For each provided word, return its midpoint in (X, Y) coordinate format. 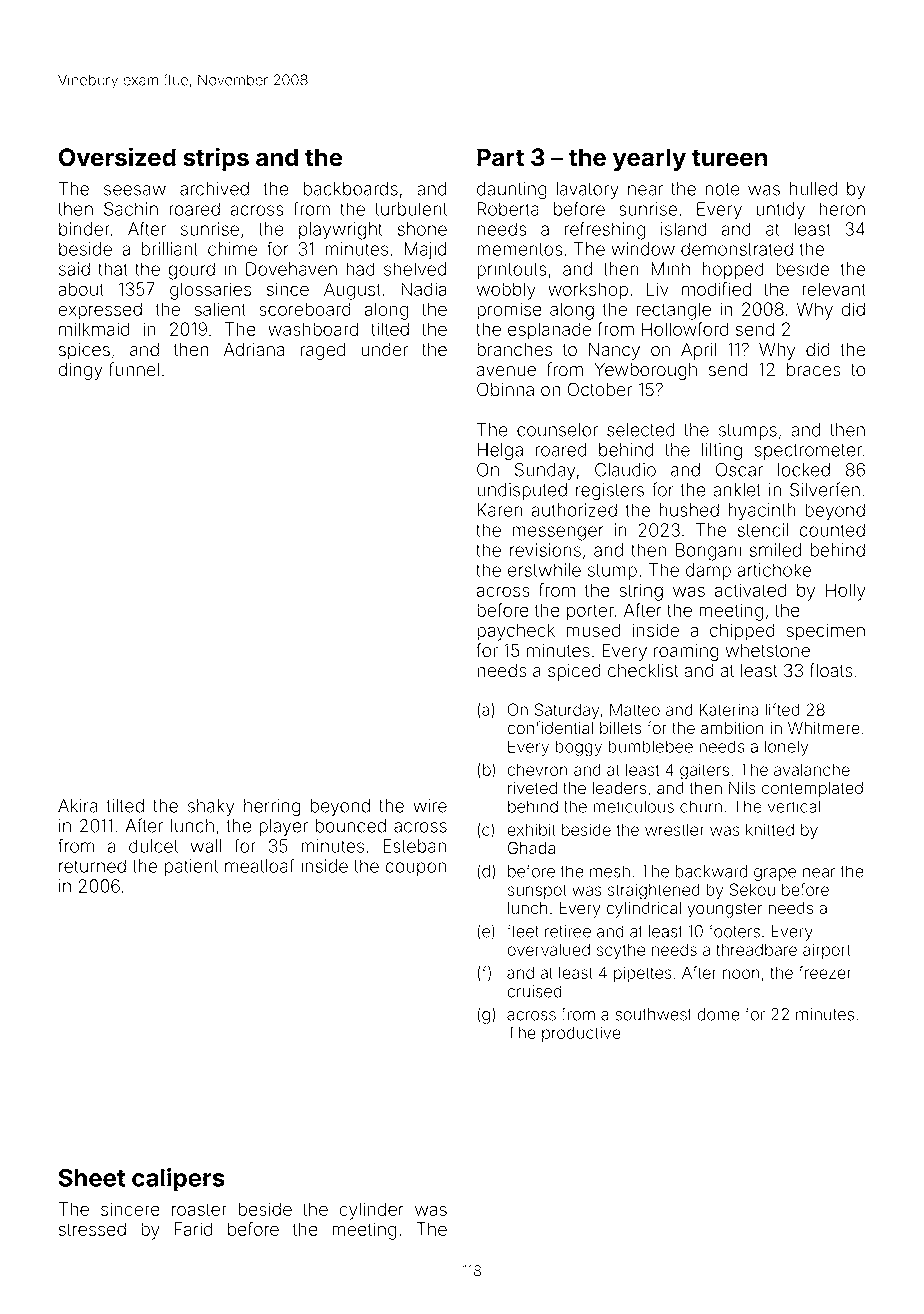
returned (92, 866)
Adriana (254, 350)
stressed (92, 1229)
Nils (742, 788)
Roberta (508, 209)
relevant (834, 289)
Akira (77, 806)
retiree (568, 931)
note (722, 189)
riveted (532, 788)
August (352, 291)
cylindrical (643, 910)
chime (232, 249)
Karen (500, 510)
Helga (500, 452)
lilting (722, 452)
